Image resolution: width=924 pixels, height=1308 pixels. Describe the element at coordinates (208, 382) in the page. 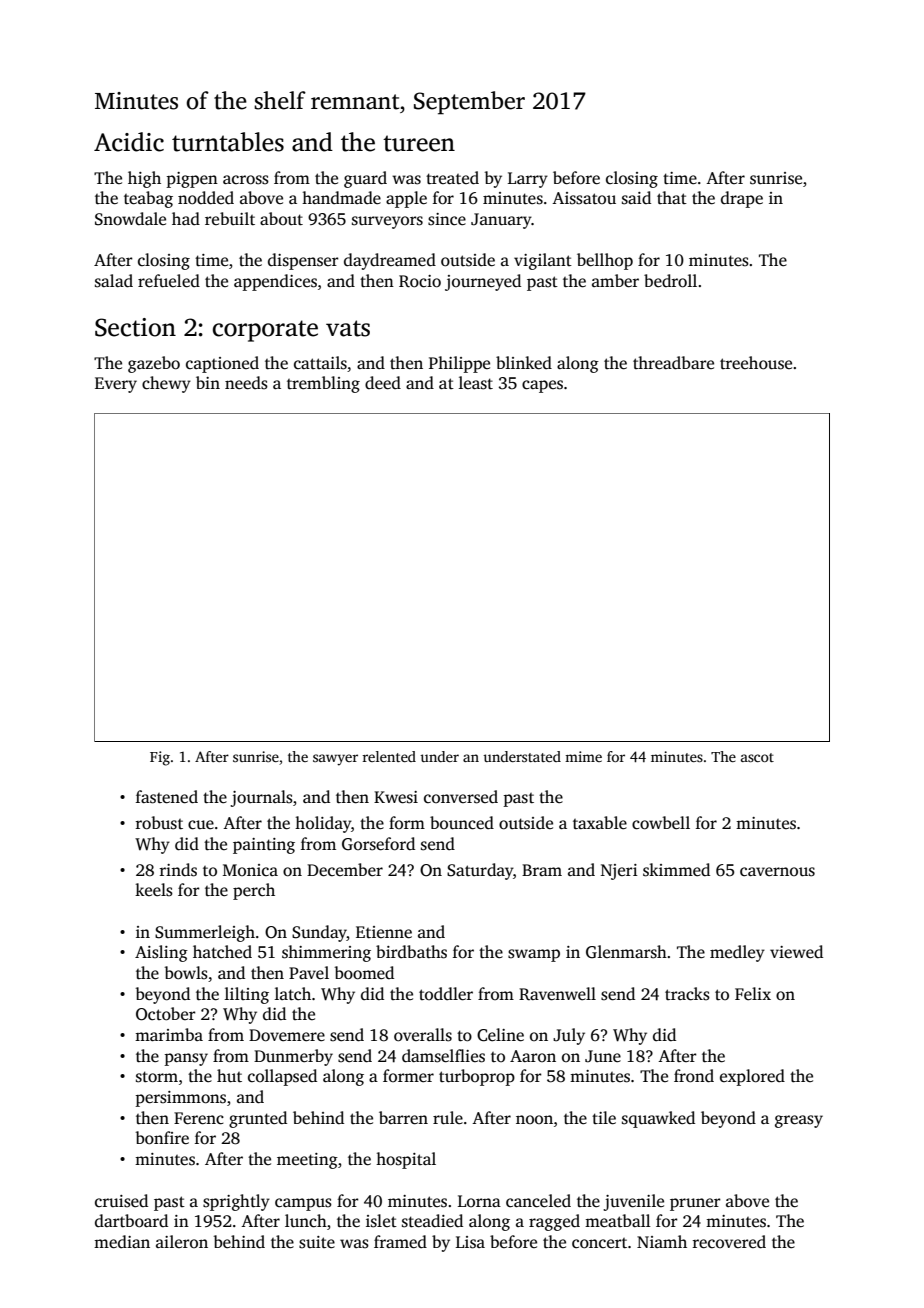

I see `bin` at that location.
